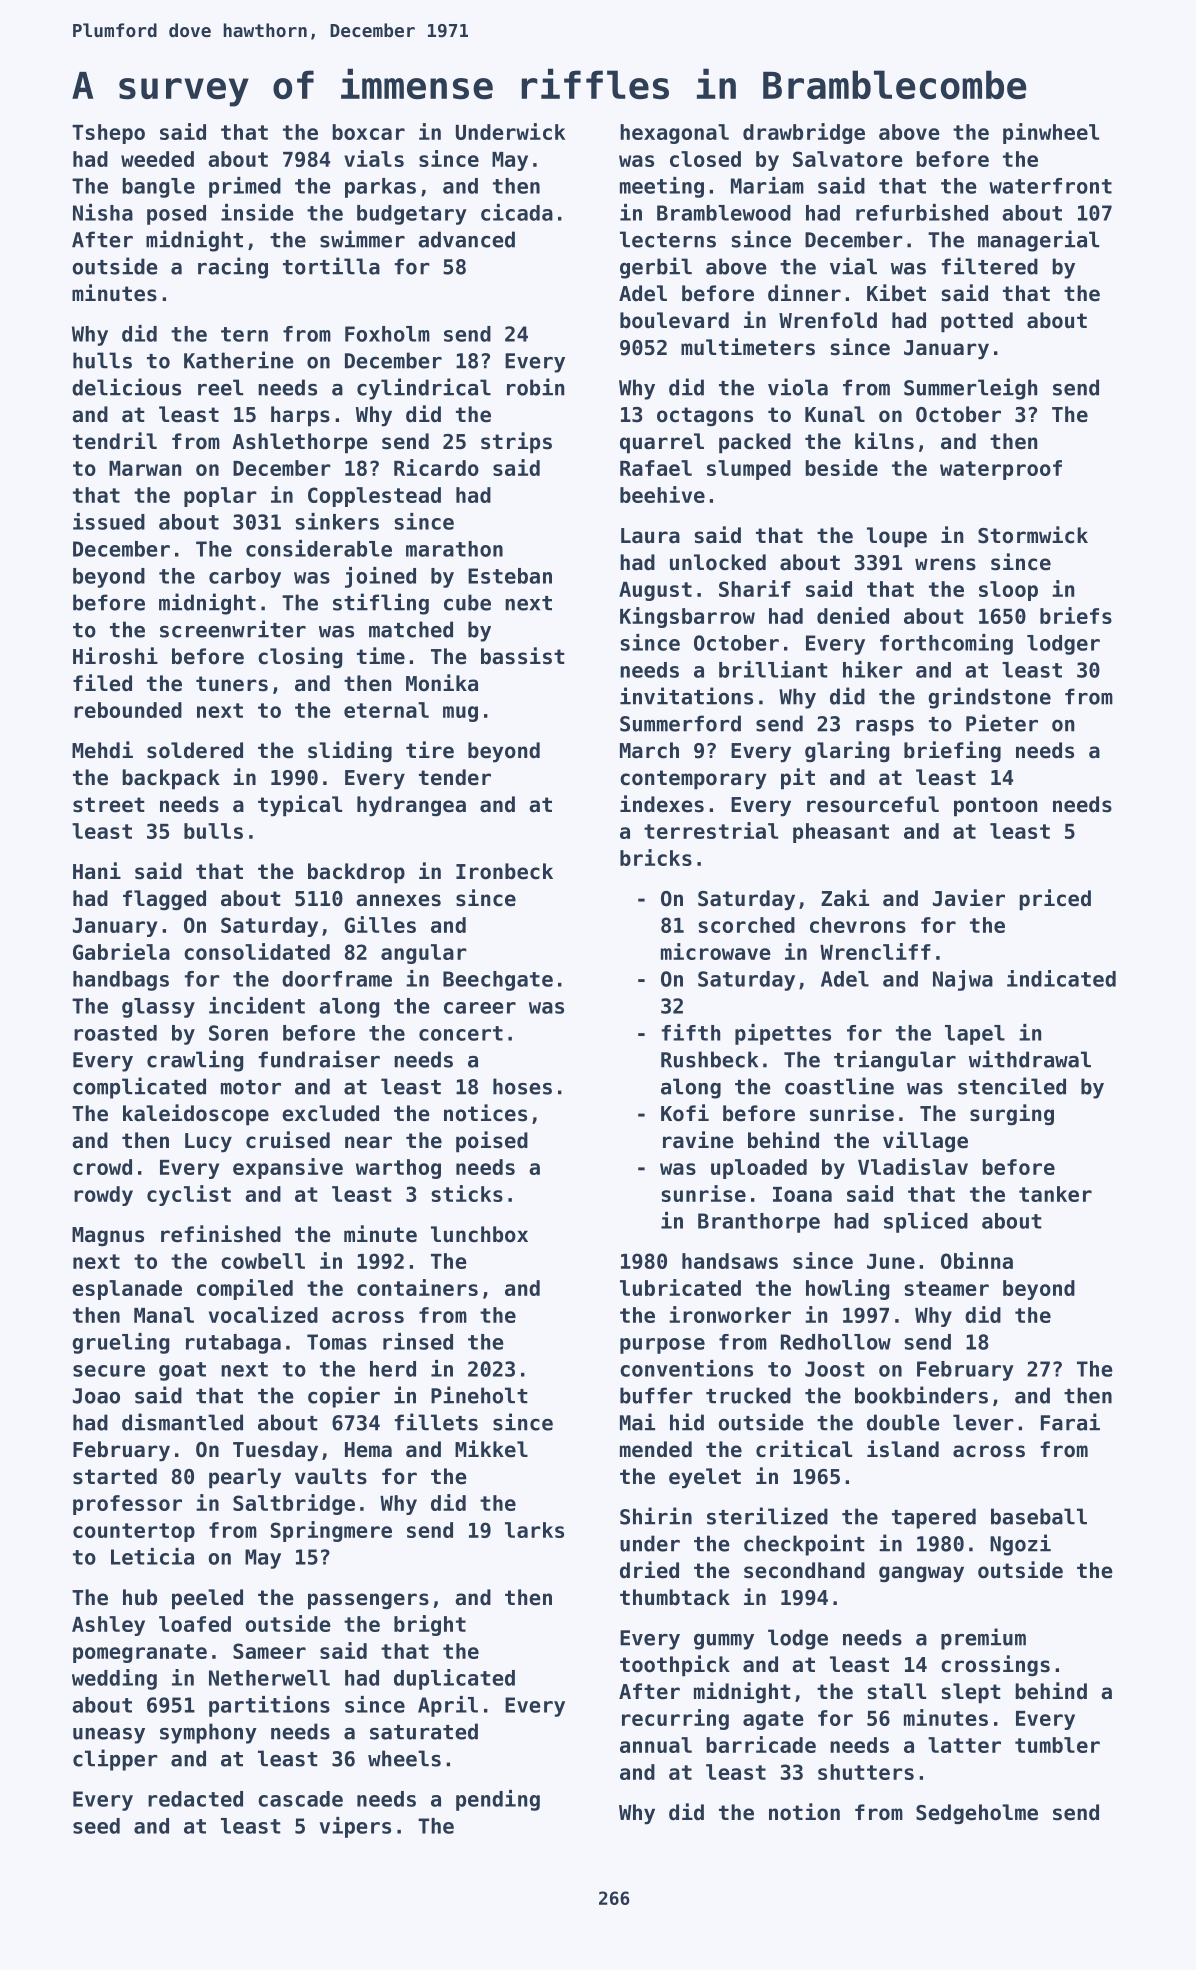 Image resolution: width=1196 pixels, height=1970 pixels. Describe the element at coordinates (995, 807) in the image. I see `pontoon` at that location.
